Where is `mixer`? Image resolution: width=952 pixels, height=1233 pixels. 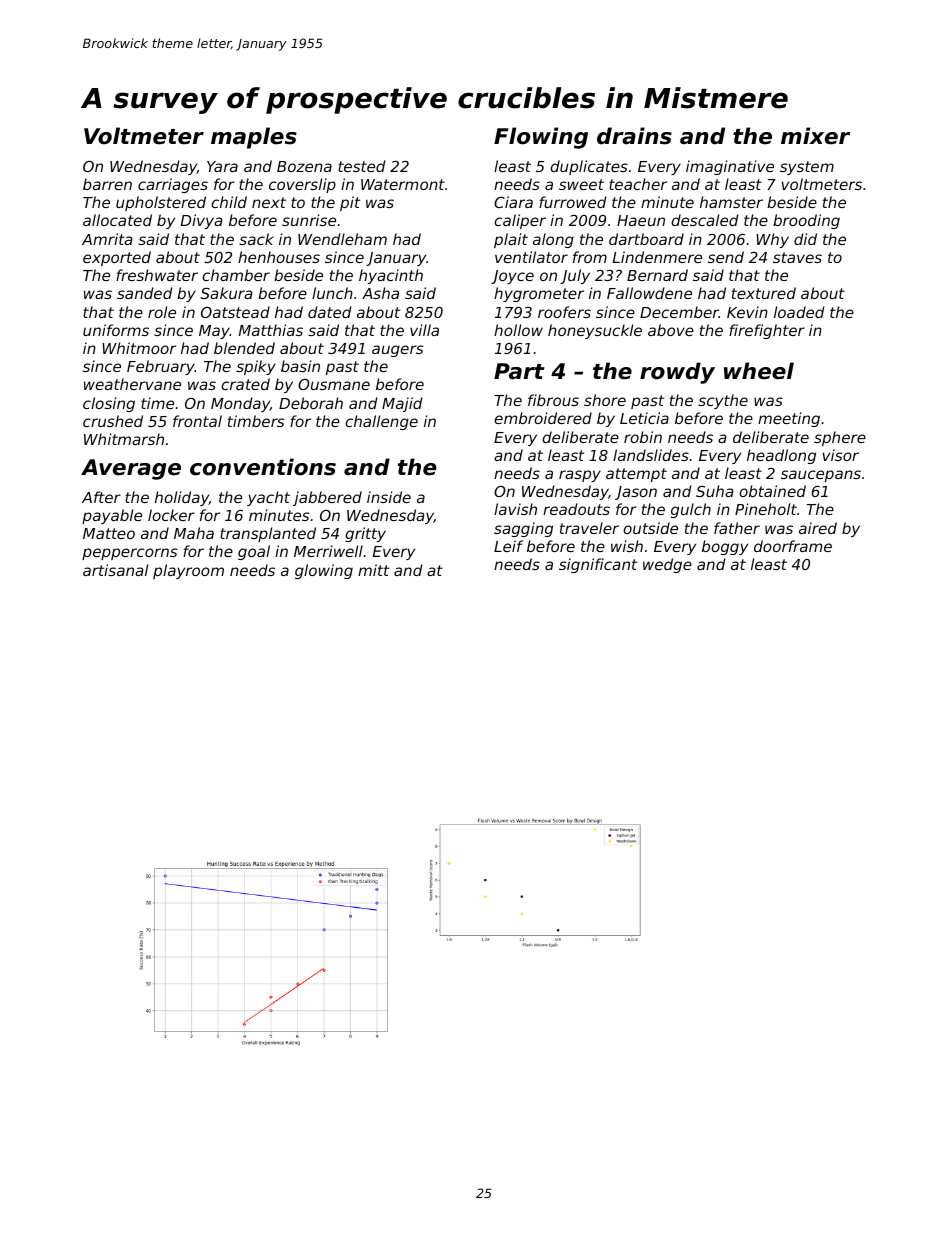
mixer is located at coordinates (815, 136).
